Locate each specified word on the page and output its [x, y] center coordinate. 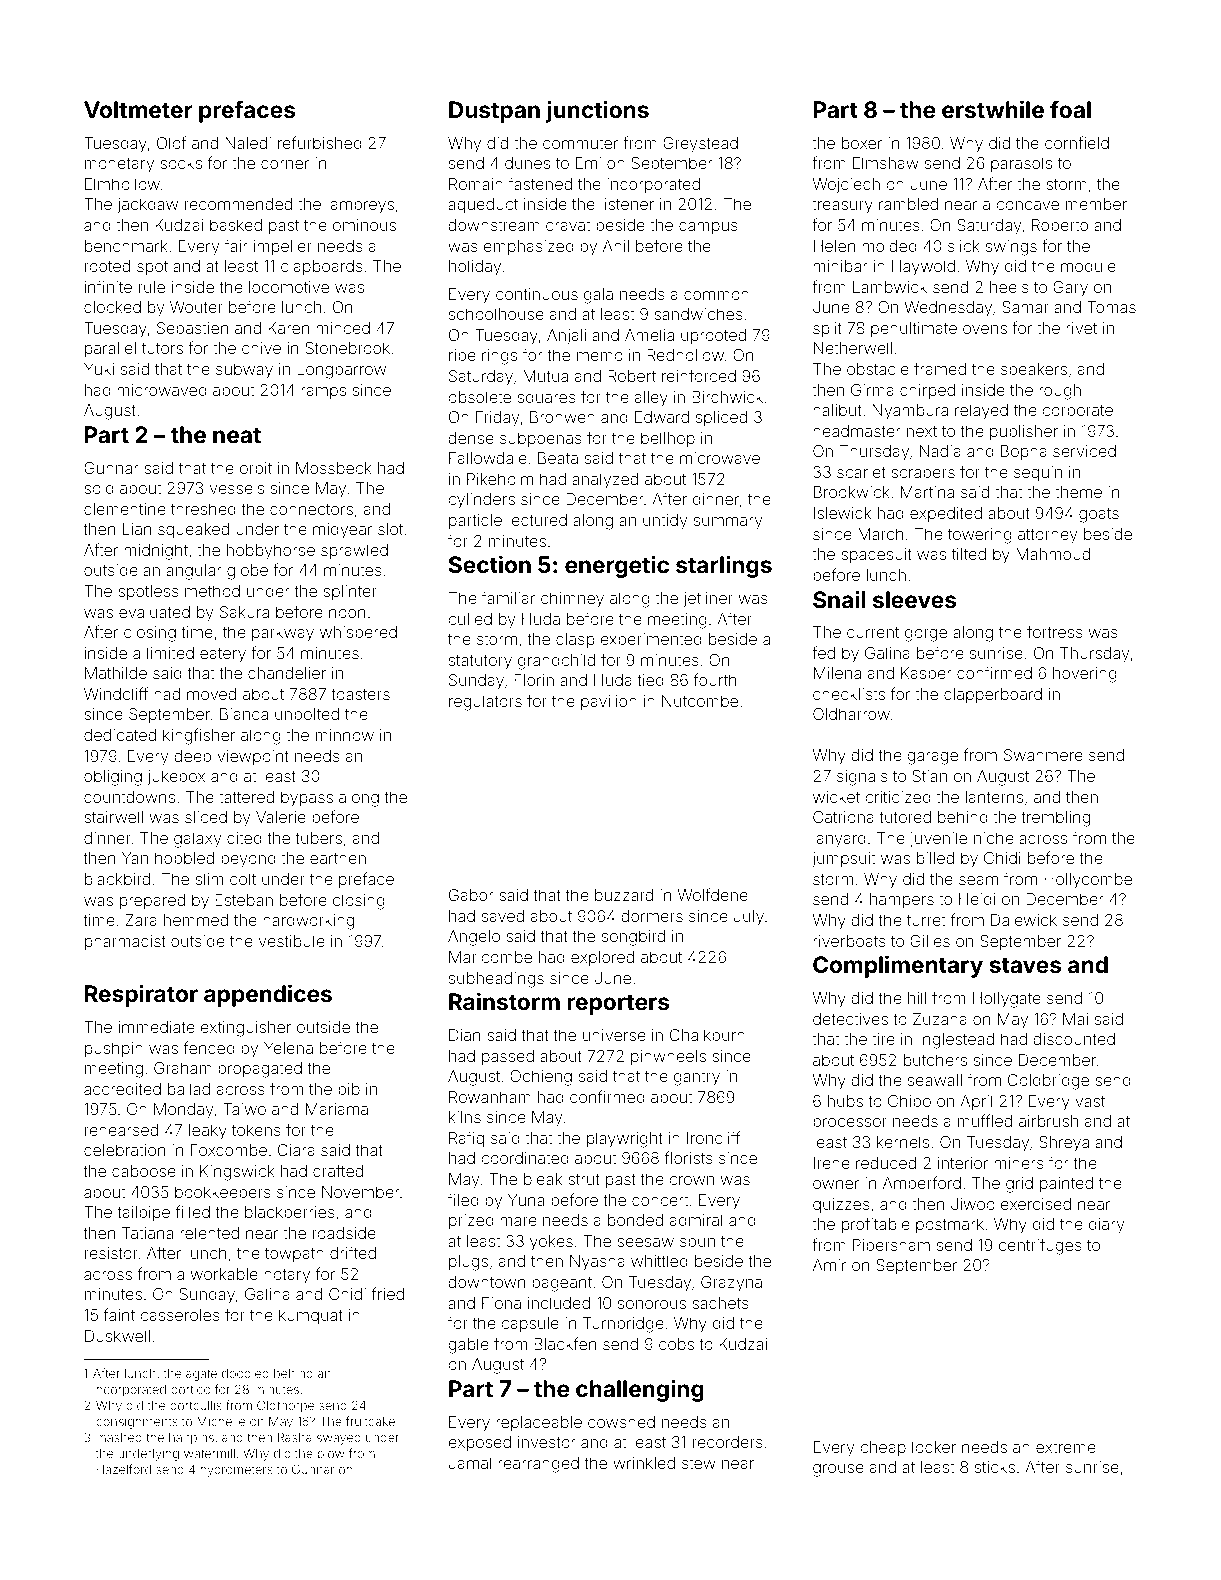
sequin [1038, 474]
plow [331, 1455]
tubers [318, 838]
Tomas [1111, 307]
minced [343, 328]
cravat [568, 225]
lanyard [839, 840]
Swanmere [1043, 755]
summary [728, 523]
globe [247, 572]
